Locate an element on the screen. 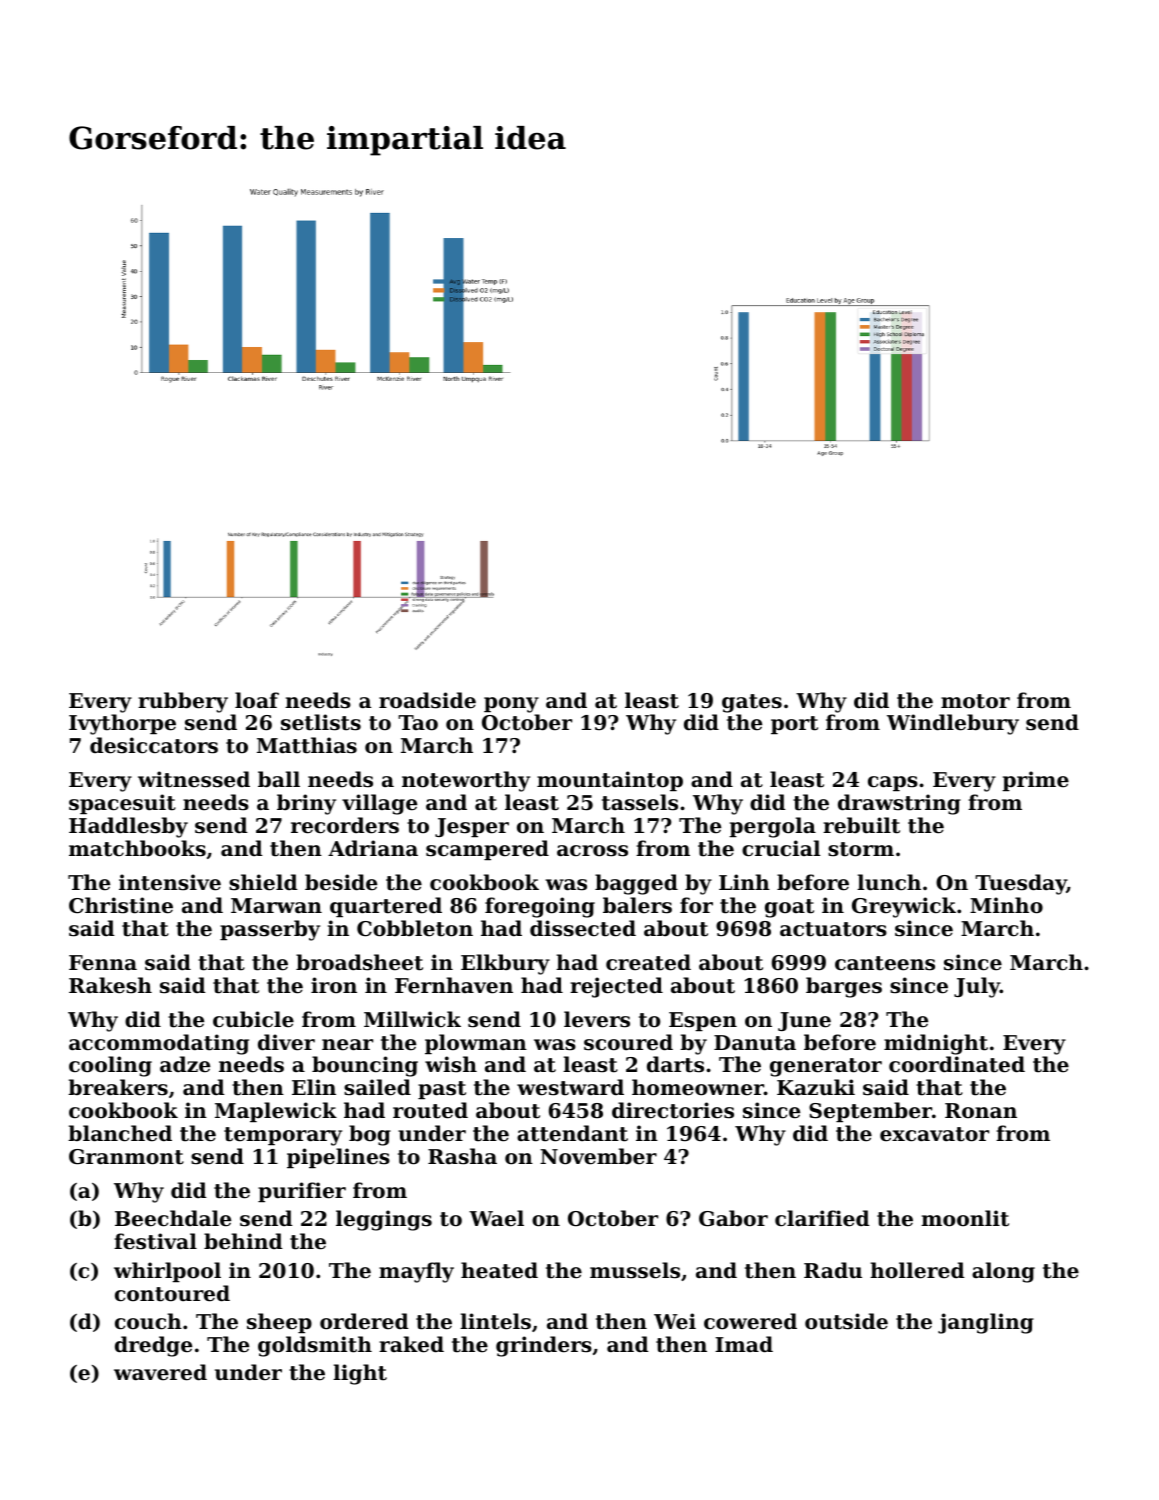 The width and height of the screenshot is (1159, 1500). festival is located at coordinates (155, 1241).
